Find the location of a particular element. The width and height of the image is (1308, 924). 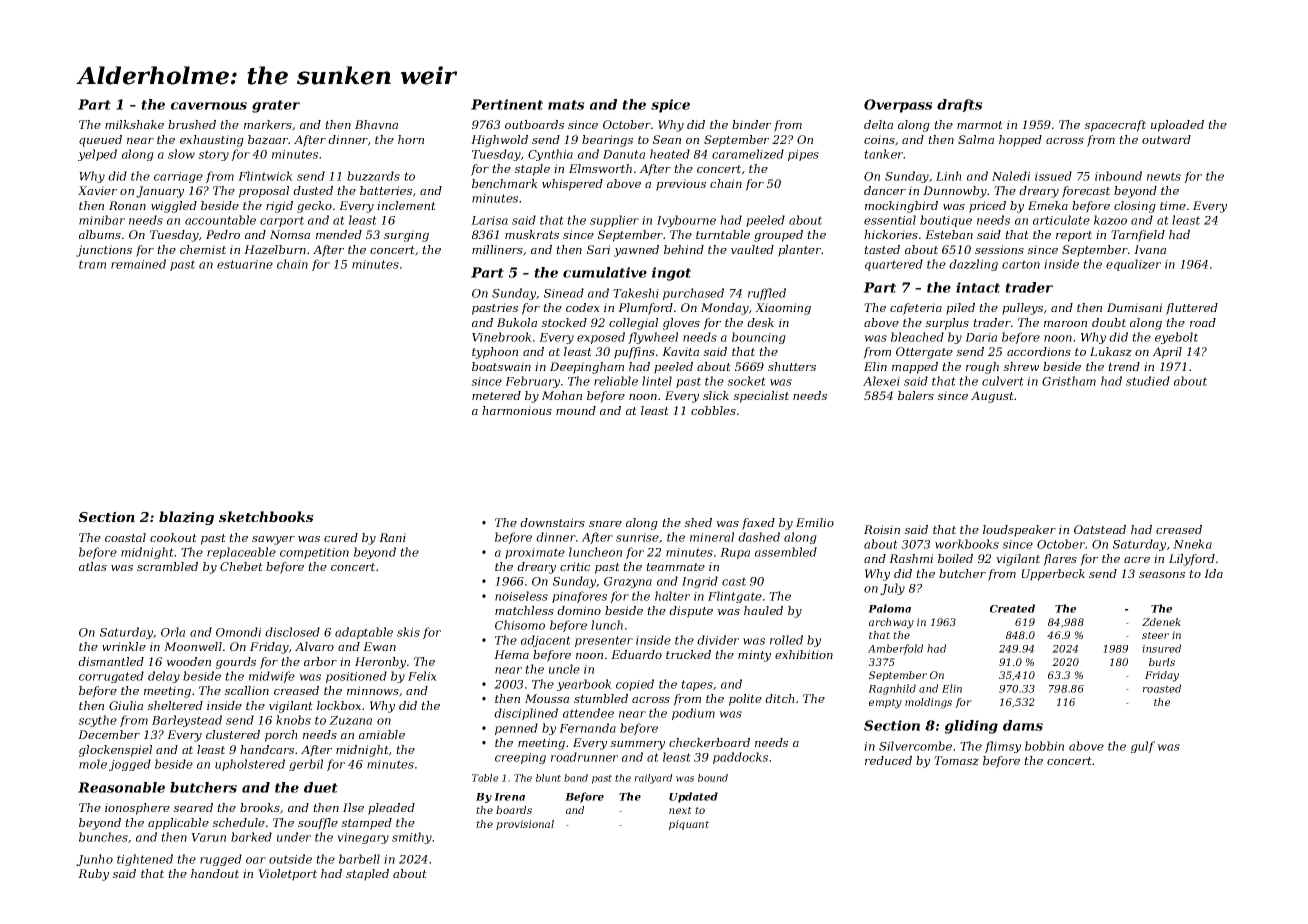

grouped is located at coordinates (778, 236).
